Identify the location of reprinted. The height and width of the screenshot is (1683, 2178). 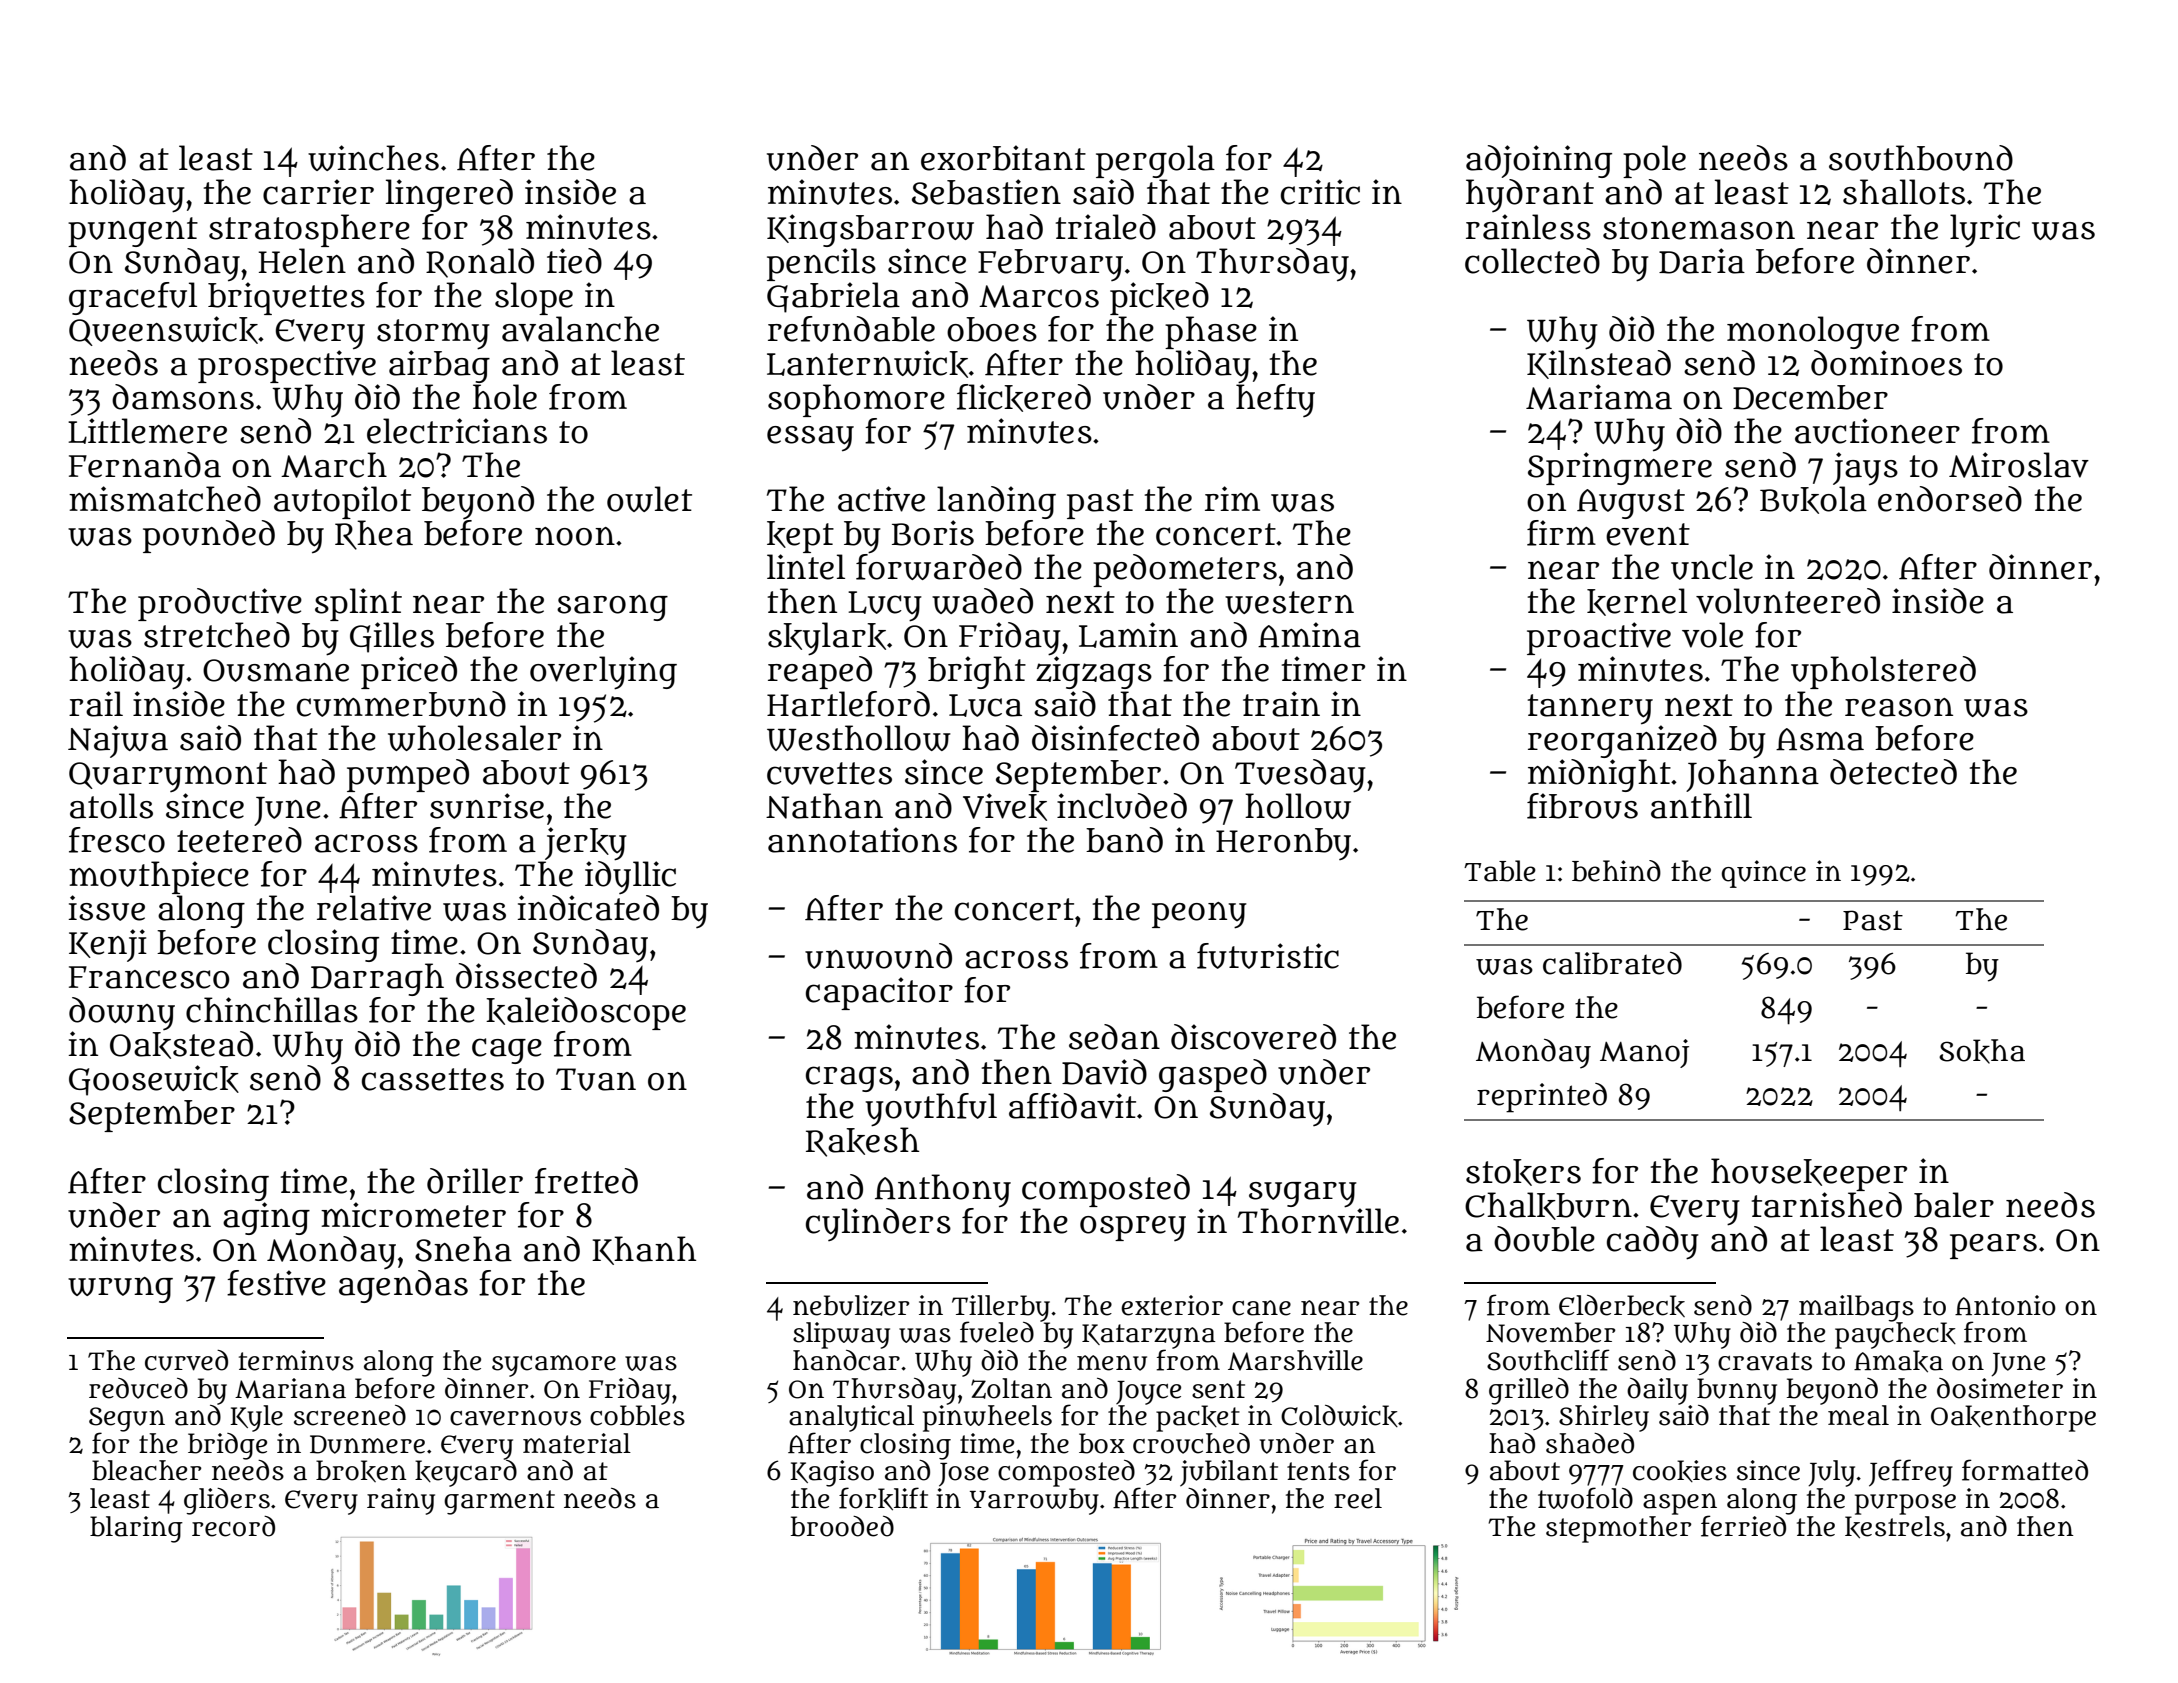
(1542, 1098).
